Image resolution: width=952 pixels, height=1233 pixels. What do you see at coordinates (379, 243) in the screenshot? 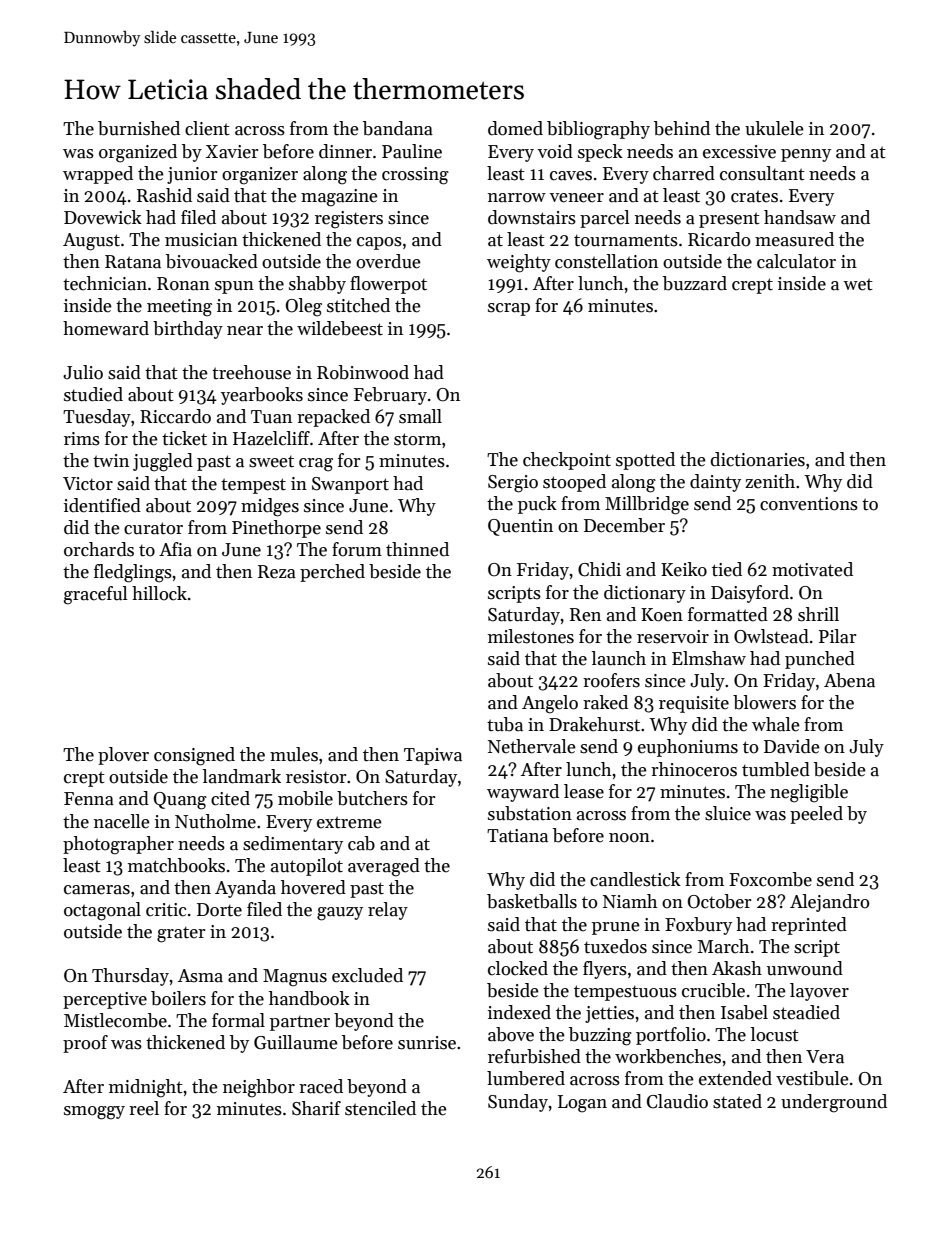
I see `capos` at bounding box center [379, 243].
